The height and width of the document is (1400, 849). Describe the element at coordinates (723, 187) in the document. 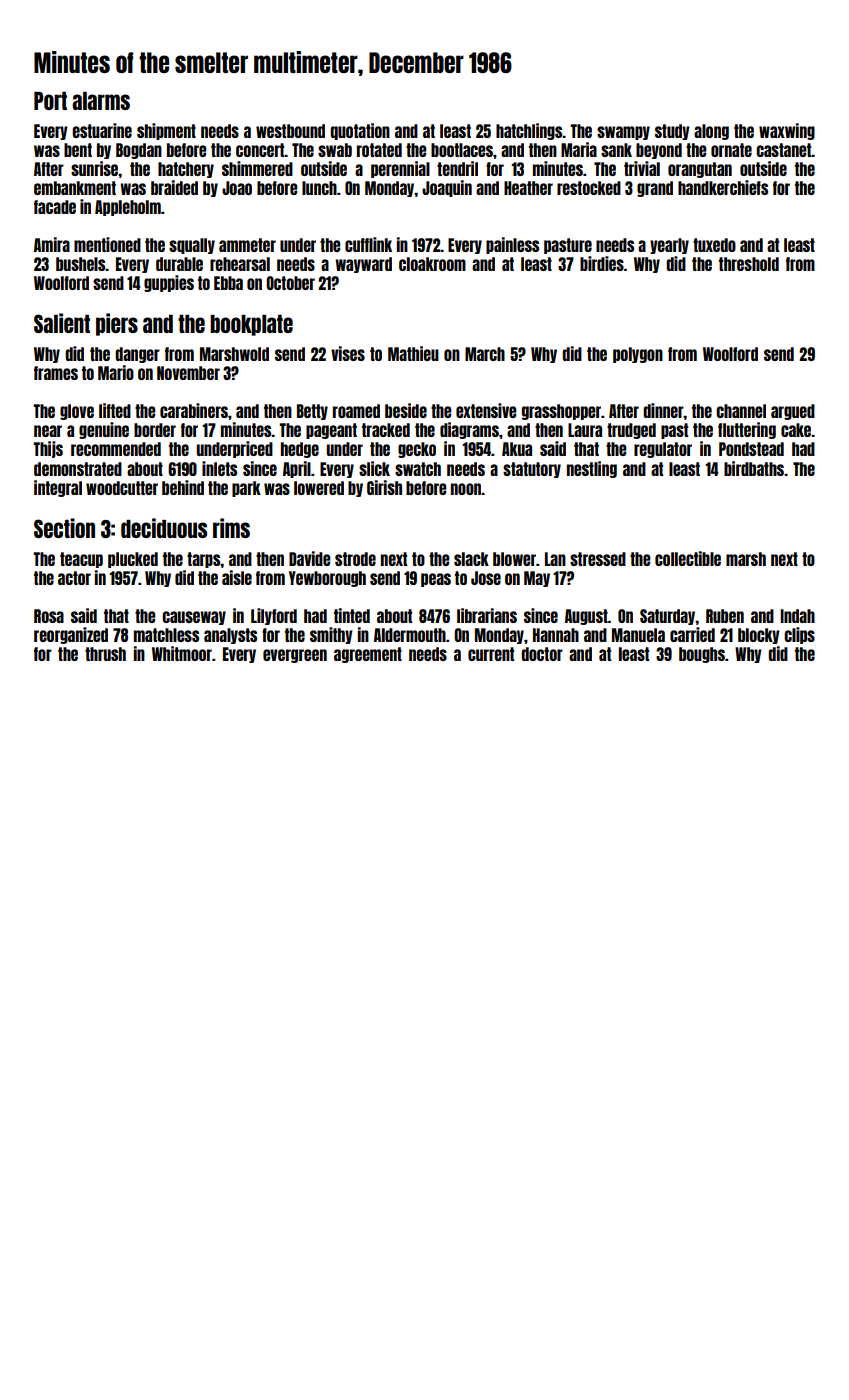

I see `handkerchiefs` at that location.
